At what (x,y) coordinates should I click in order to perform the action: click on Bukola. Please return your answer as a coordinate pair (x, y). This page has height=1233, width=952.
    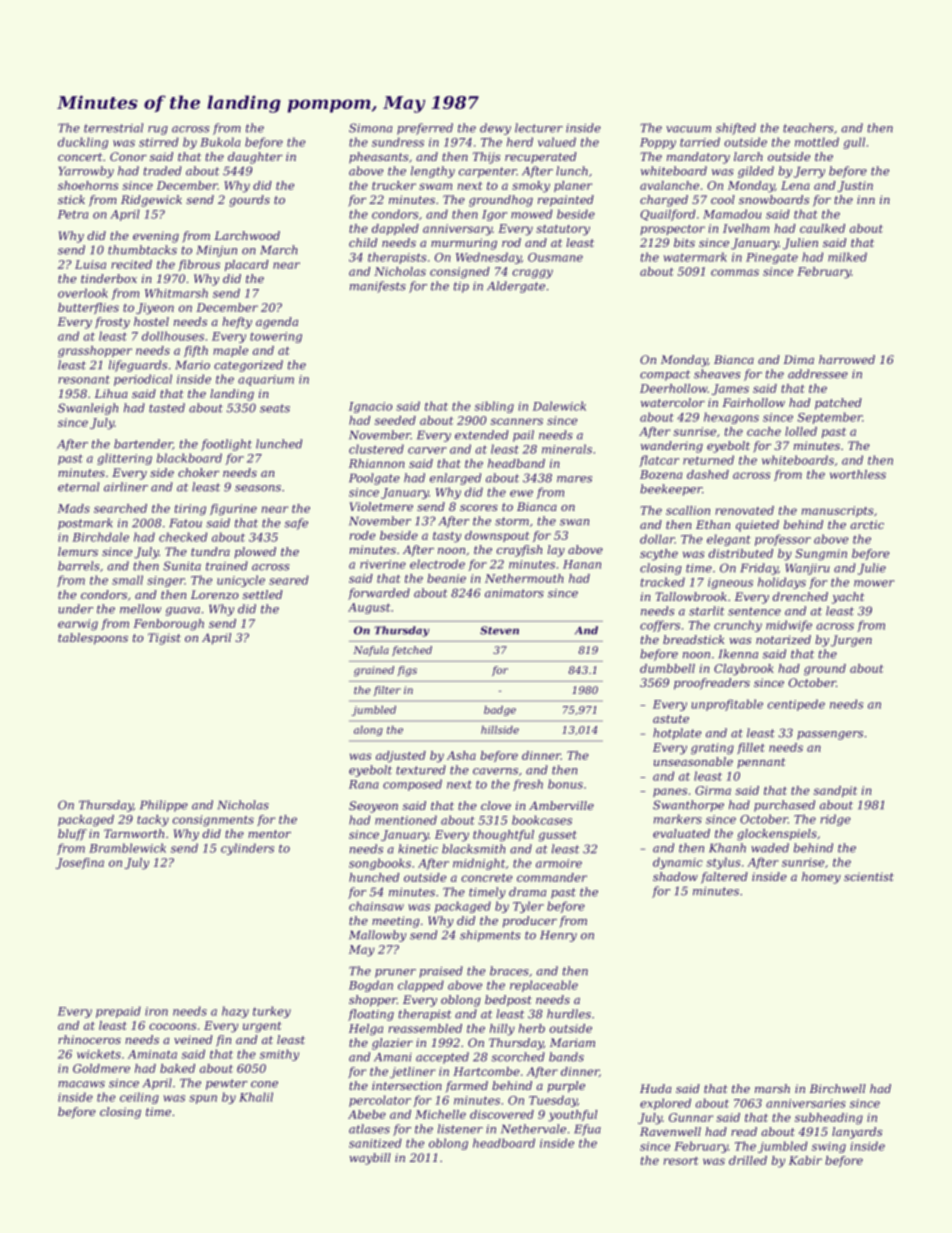
    Looking at the image, I should click on (220, 142).
